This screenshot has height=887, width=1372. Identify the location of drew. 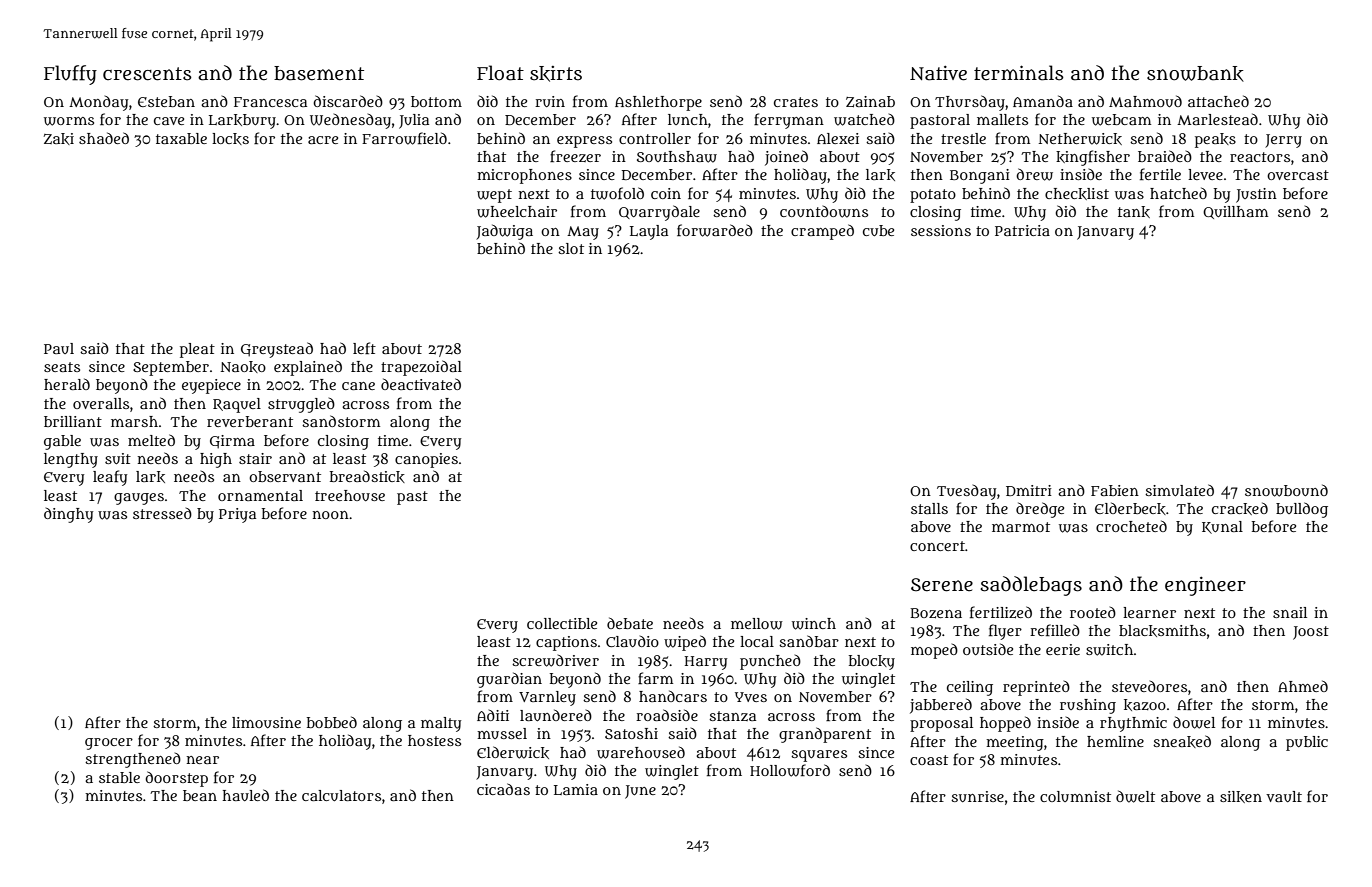
(1034, 174).
